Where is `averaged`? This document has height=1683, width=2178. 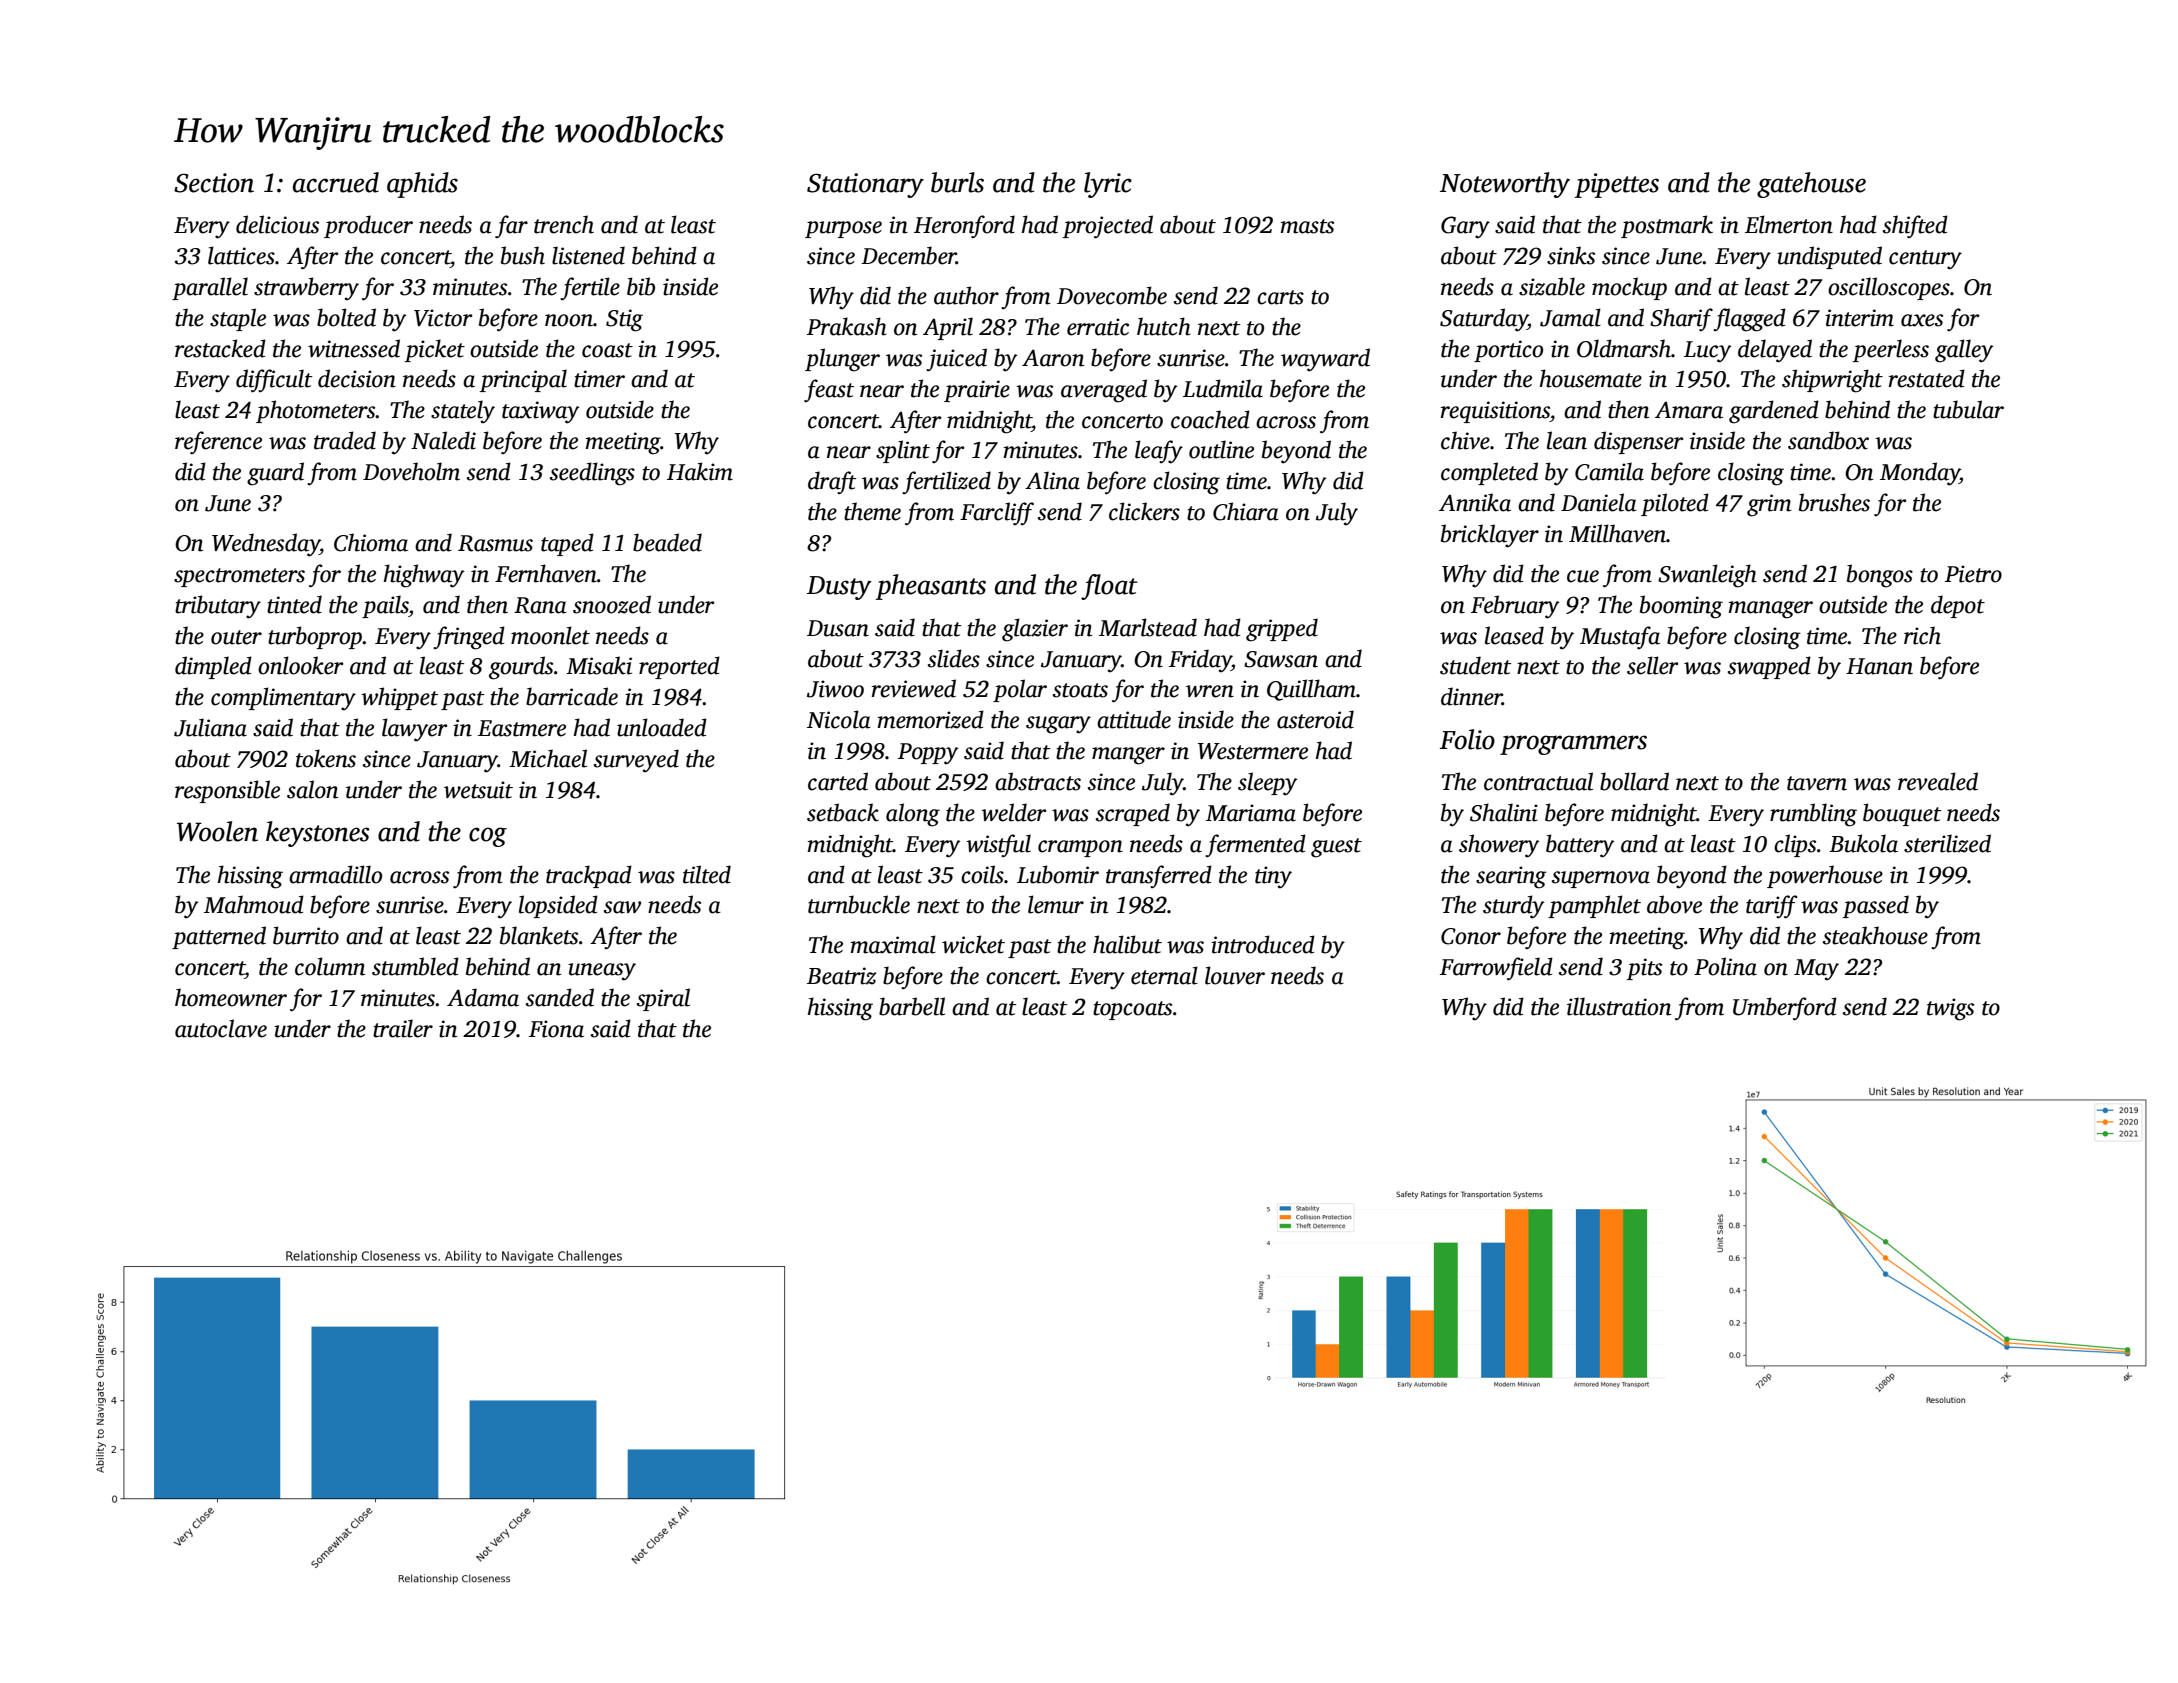 averaged is located at coordinates (1104, 391).
